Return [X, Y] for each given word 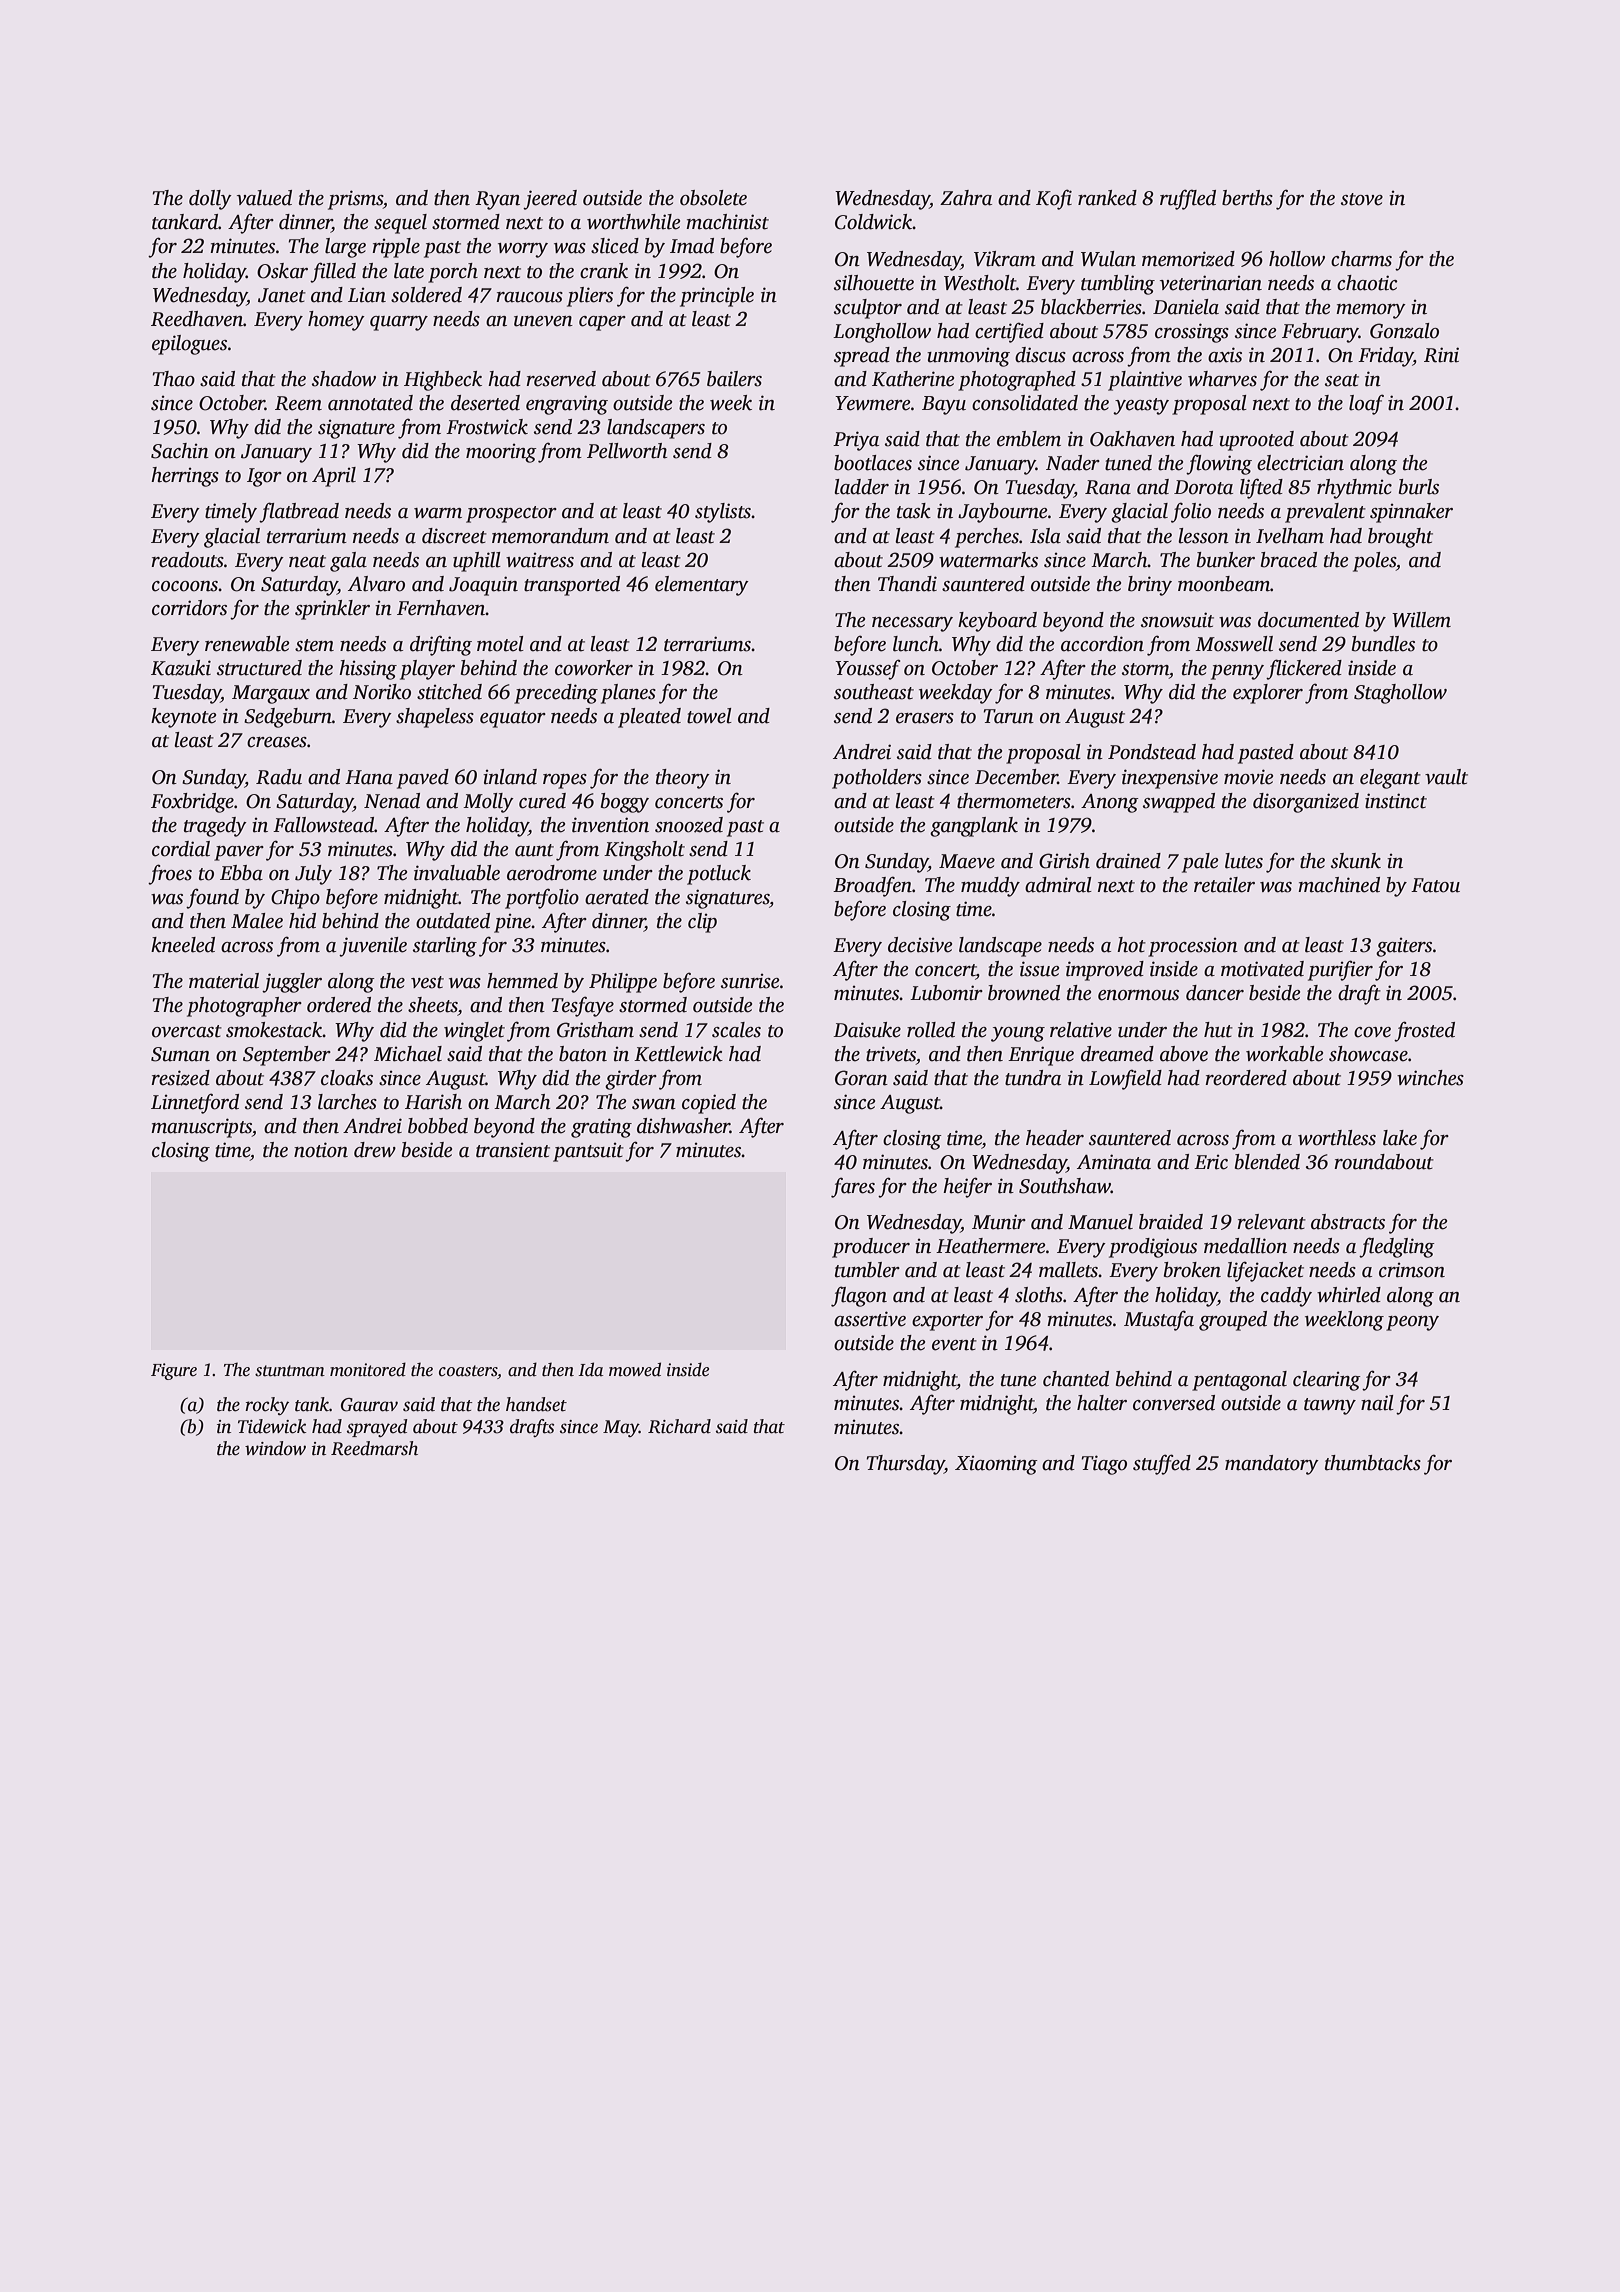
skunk [1356, 861]
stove [1362, 199]
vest [427, 982]
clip [702, 923]
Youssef [867, 669]
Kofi [1054, 199]
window [275, 1448]
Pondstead [1152, 752]
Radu [279, 777]
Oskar [282, 271]
